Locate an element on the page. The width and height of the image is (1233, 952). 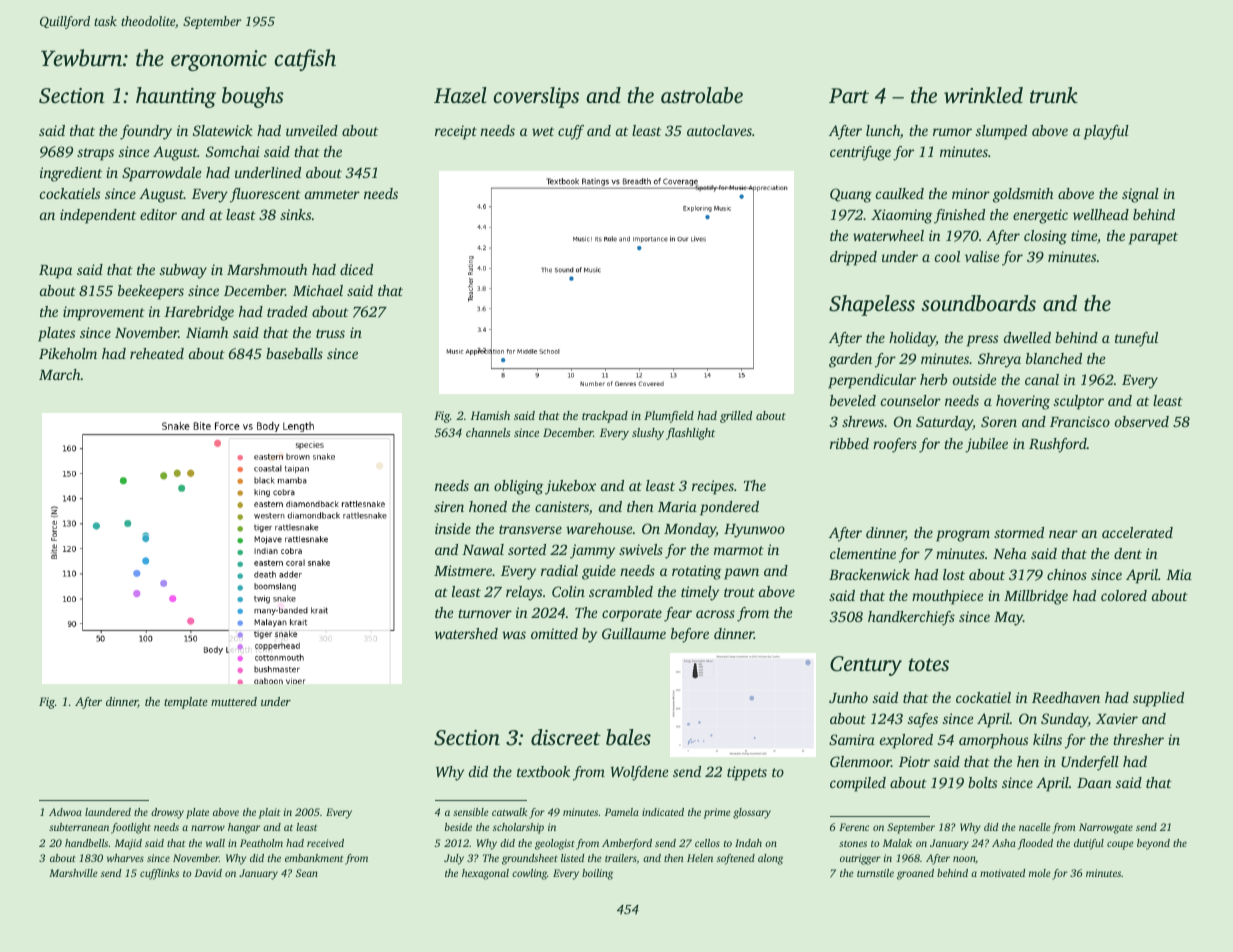
Slatewick is located at coordinates (223, 130).
